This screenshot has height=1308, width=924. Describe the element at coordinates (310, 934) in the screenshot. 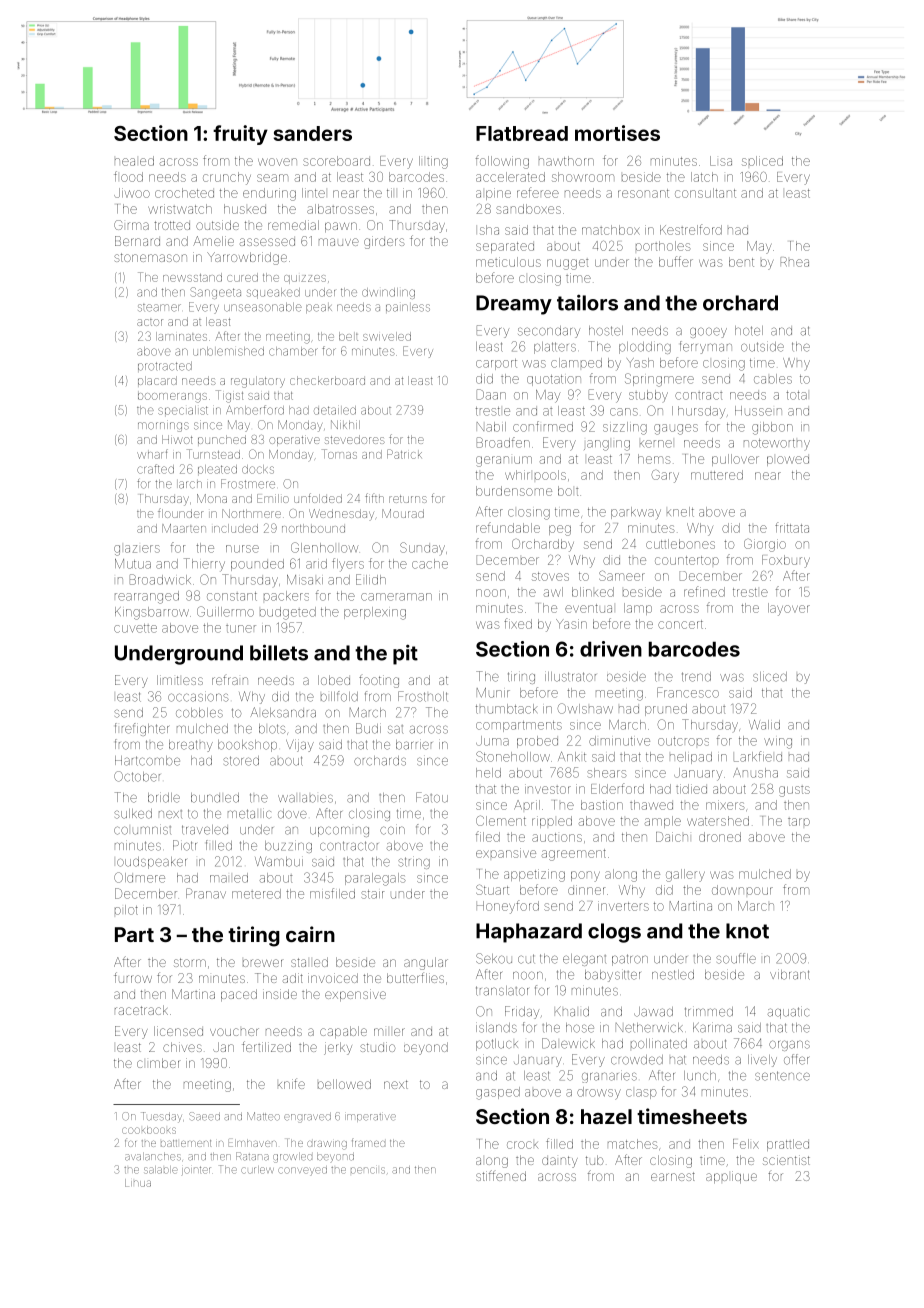

I see `cairn` at that location.
